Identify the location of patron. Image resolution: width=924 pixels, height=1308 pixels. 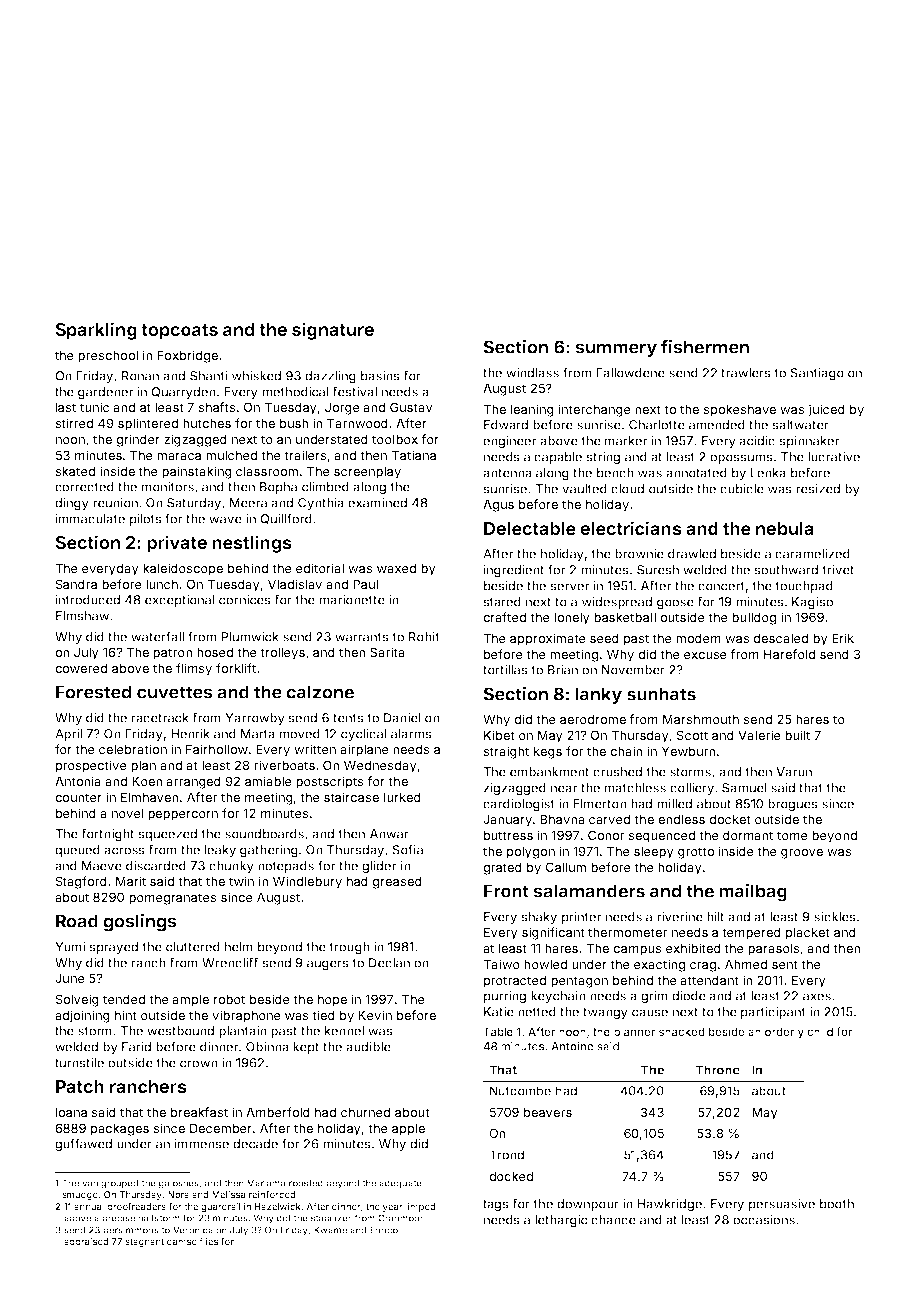
(173, 654).
